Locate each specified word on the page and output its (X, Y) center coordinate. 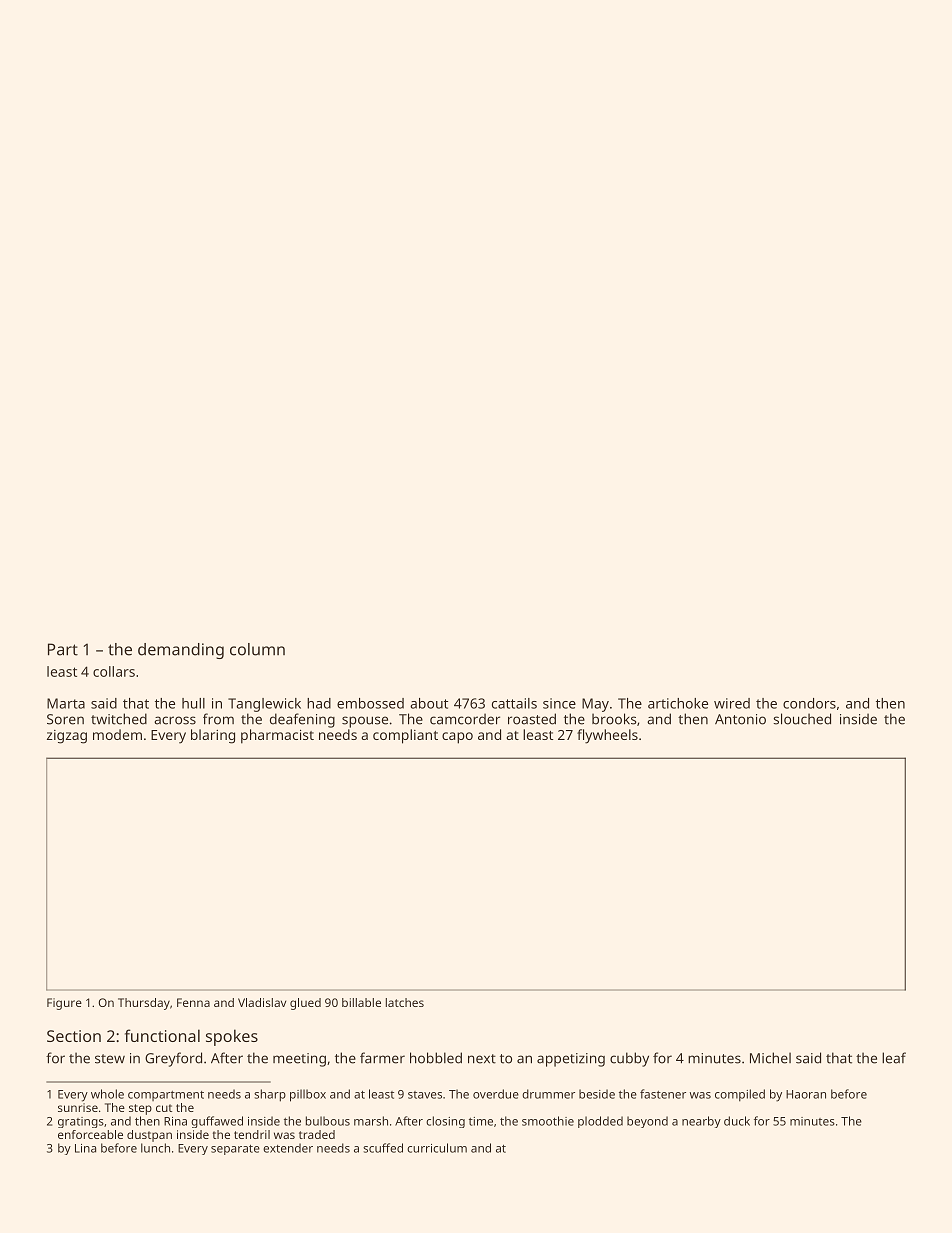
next (482, 1059)
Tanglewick (264, 705)
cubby (629, 1059)
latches (405, 1002)
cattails (514, 703)
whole (107, 1094)
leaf (894, 1058)
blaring (213, 736)
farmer (382, 1058)
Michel (770, 1058)
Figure (64, 1004)
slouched (802, 719)
